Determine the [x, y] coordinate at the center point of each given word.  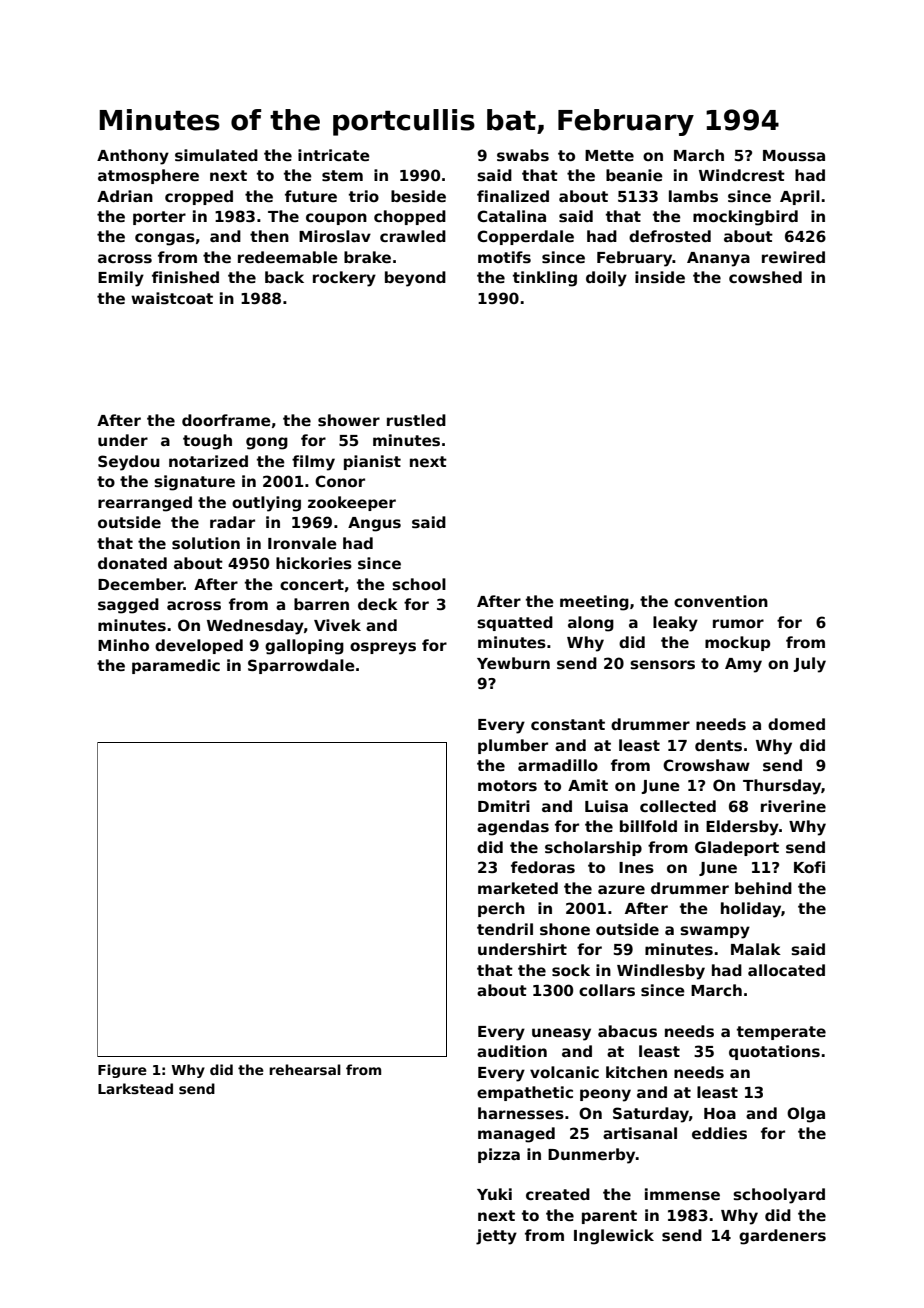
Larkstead [135, 1088]
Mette [609, 155]
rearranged [145, 504]
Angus [374, 524]
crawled [413, 236]
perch [501, 909]
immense [682, 1194]
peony [605, 1095]
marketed [518, 888]
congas [165, 239]
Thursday [782, 787]
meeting [594, 603]
